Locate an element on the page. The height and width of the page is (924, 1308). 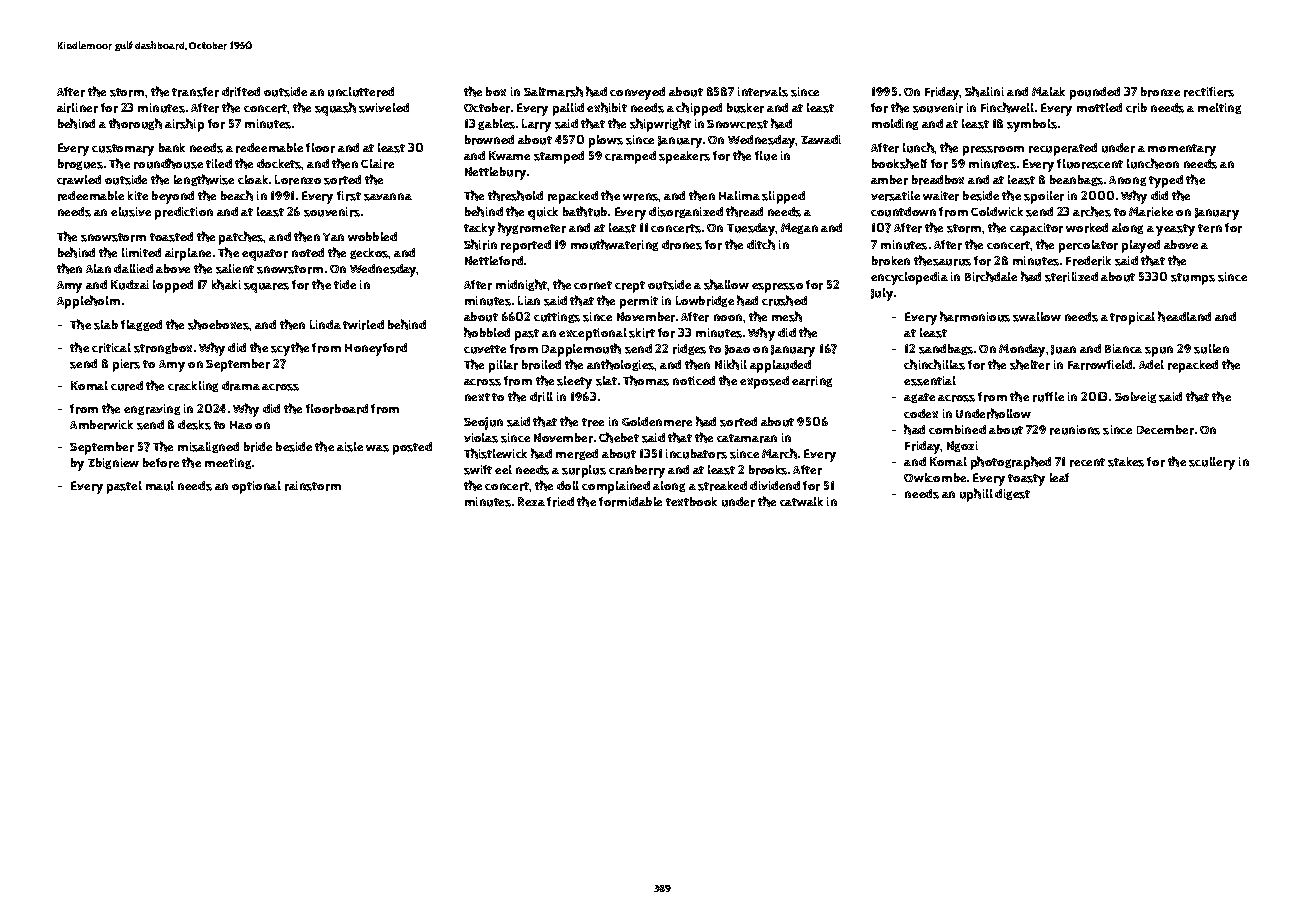
waiter is located at coordinates (941, 196).
